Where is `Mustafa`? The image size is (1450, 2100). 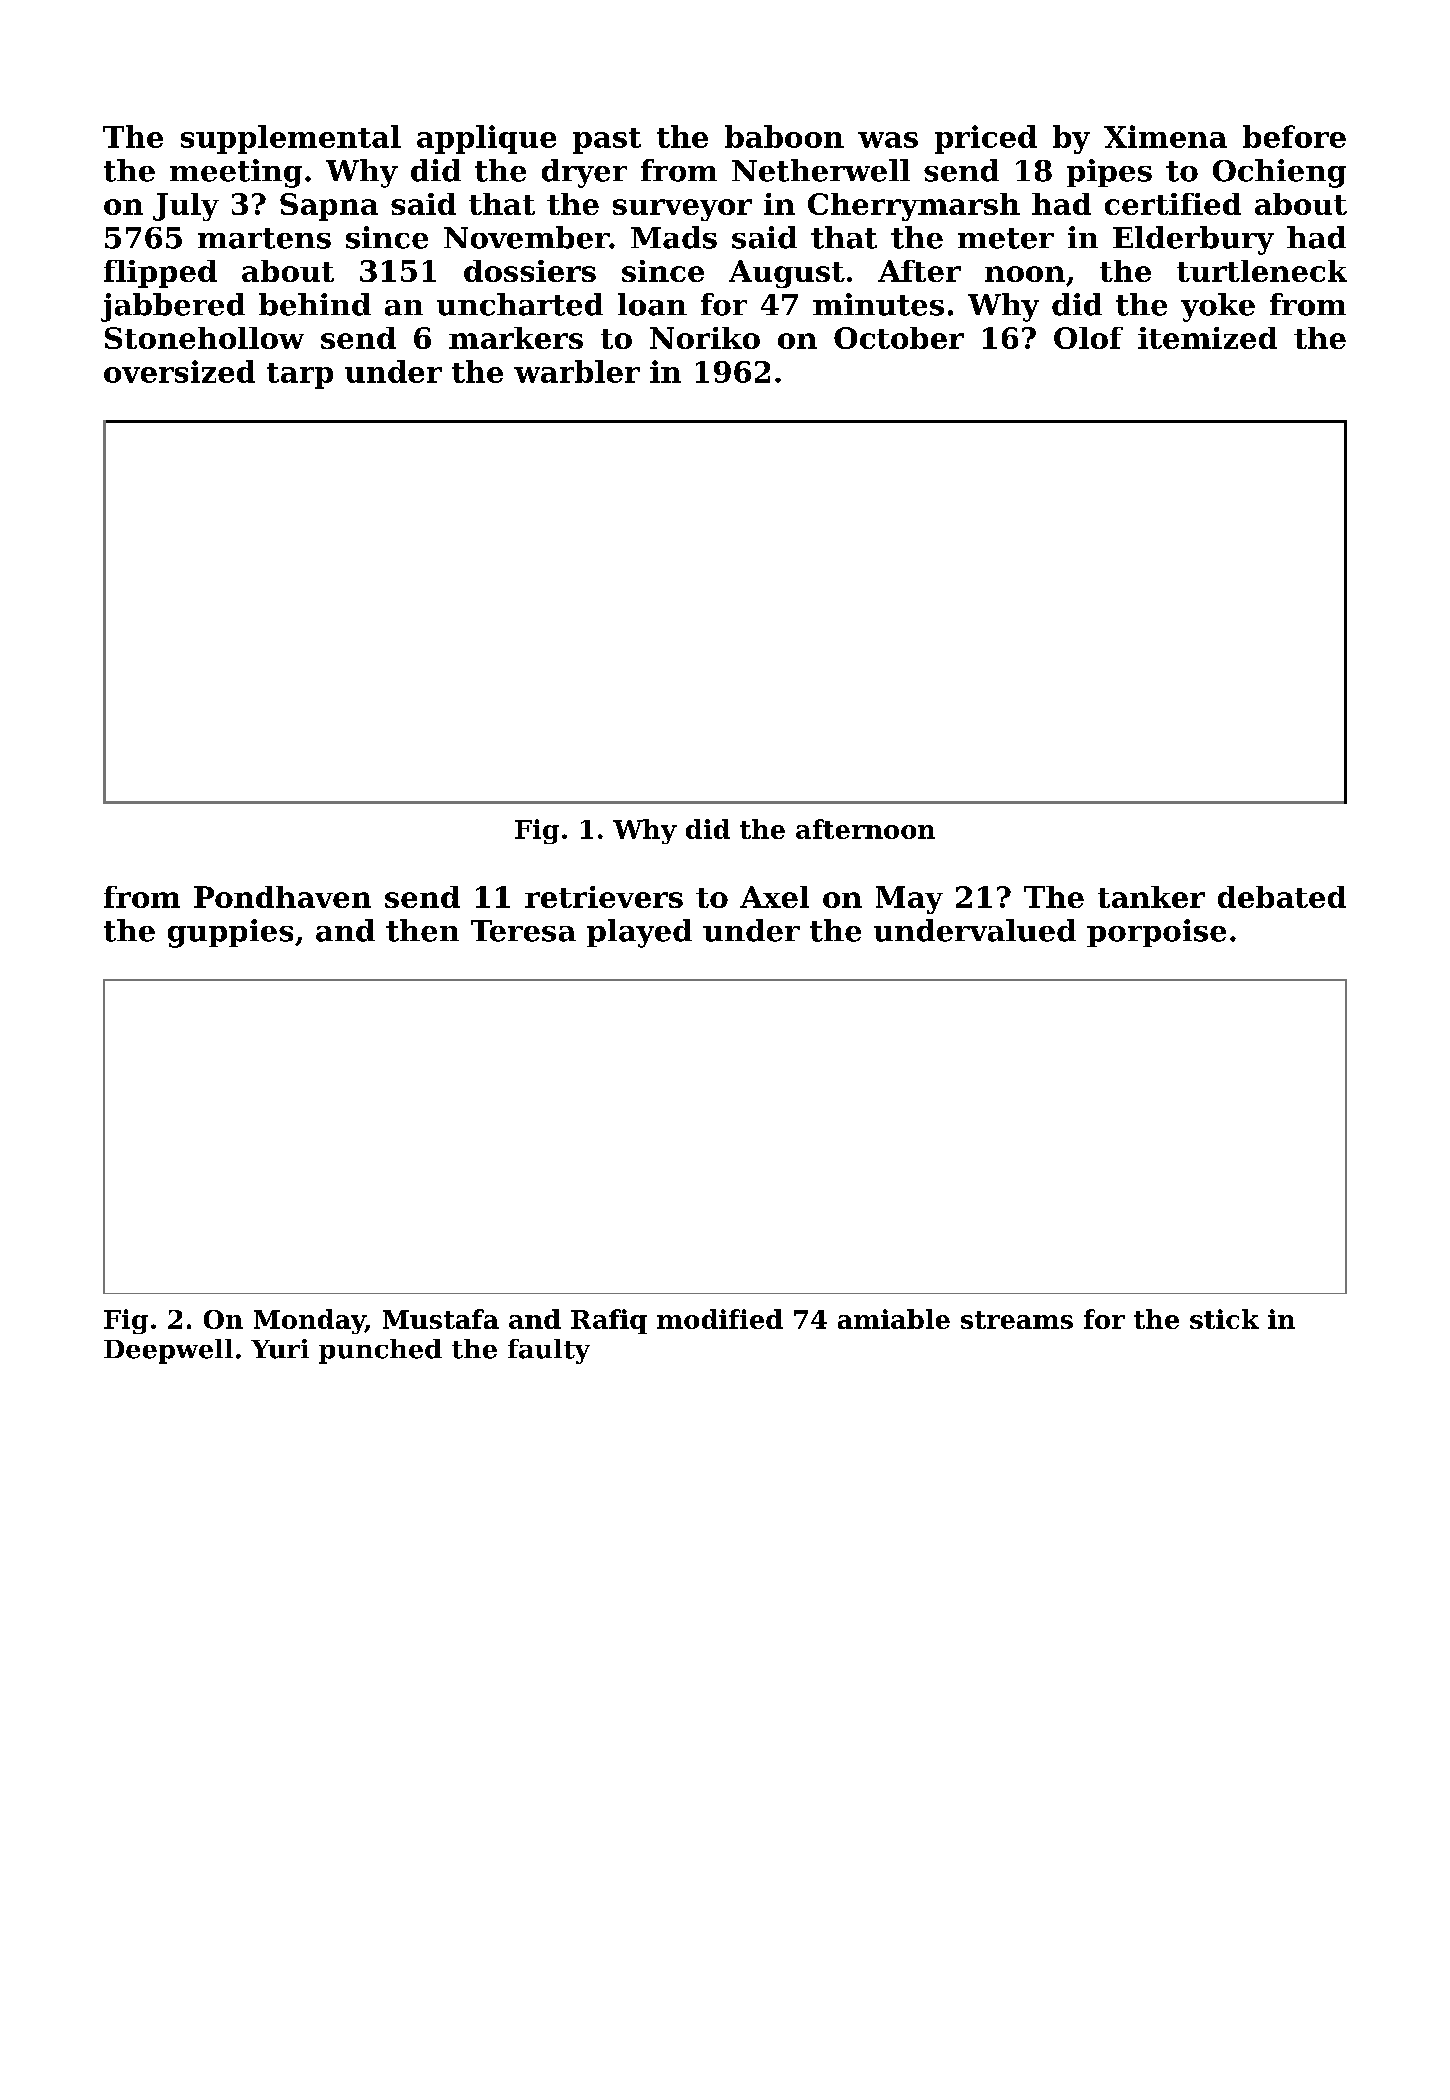 Mustafa is located at coordinates (441, 1319).
